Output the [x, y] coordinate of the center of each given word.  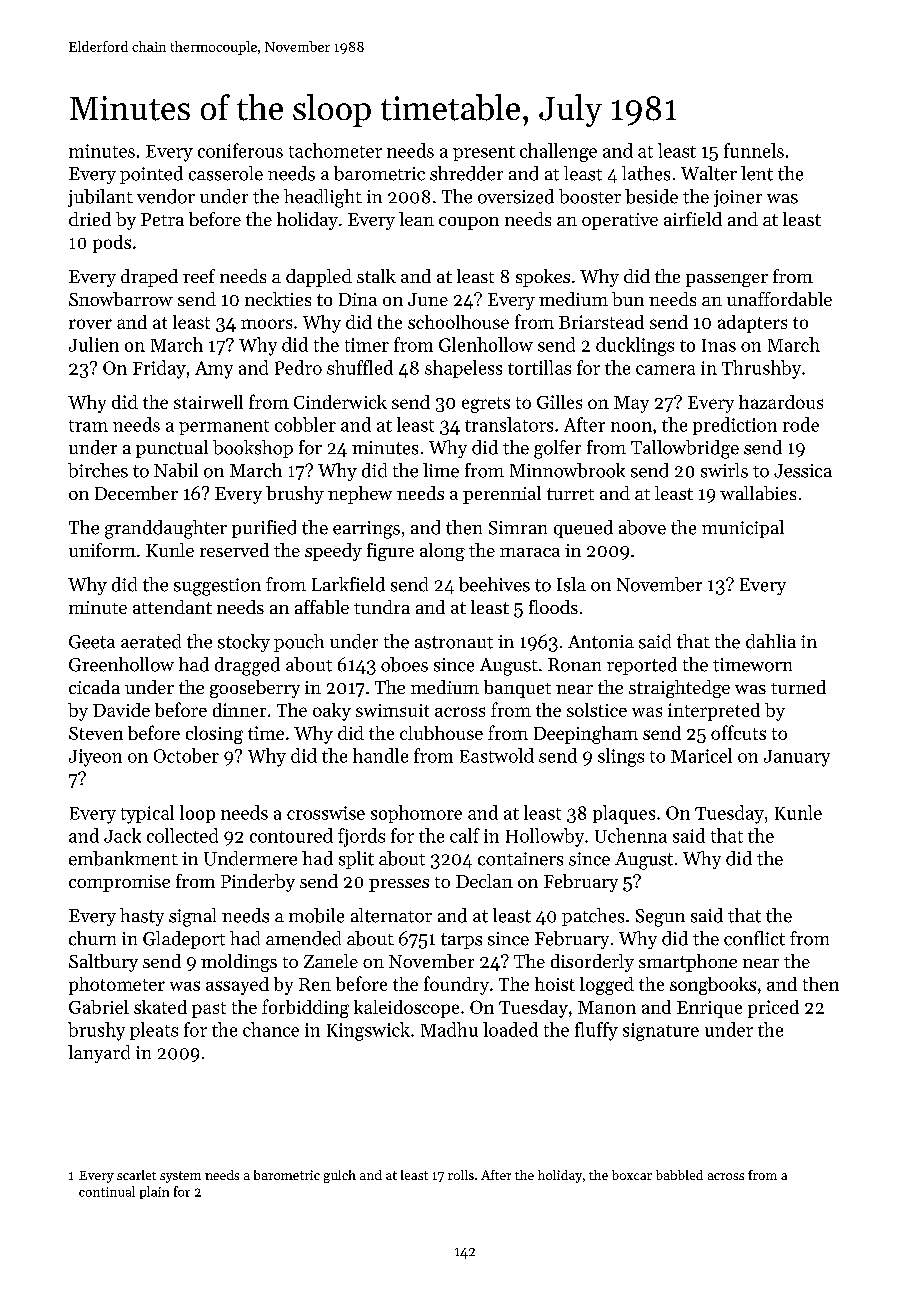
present [484, 153]
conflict [754, 938]
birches [98, 470]
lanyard [99, 1054]
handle [380, 755]
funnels [754, 150]
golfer [557, 449]
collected [182, 835]
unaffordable [779, 299]
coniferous [240, 150]
